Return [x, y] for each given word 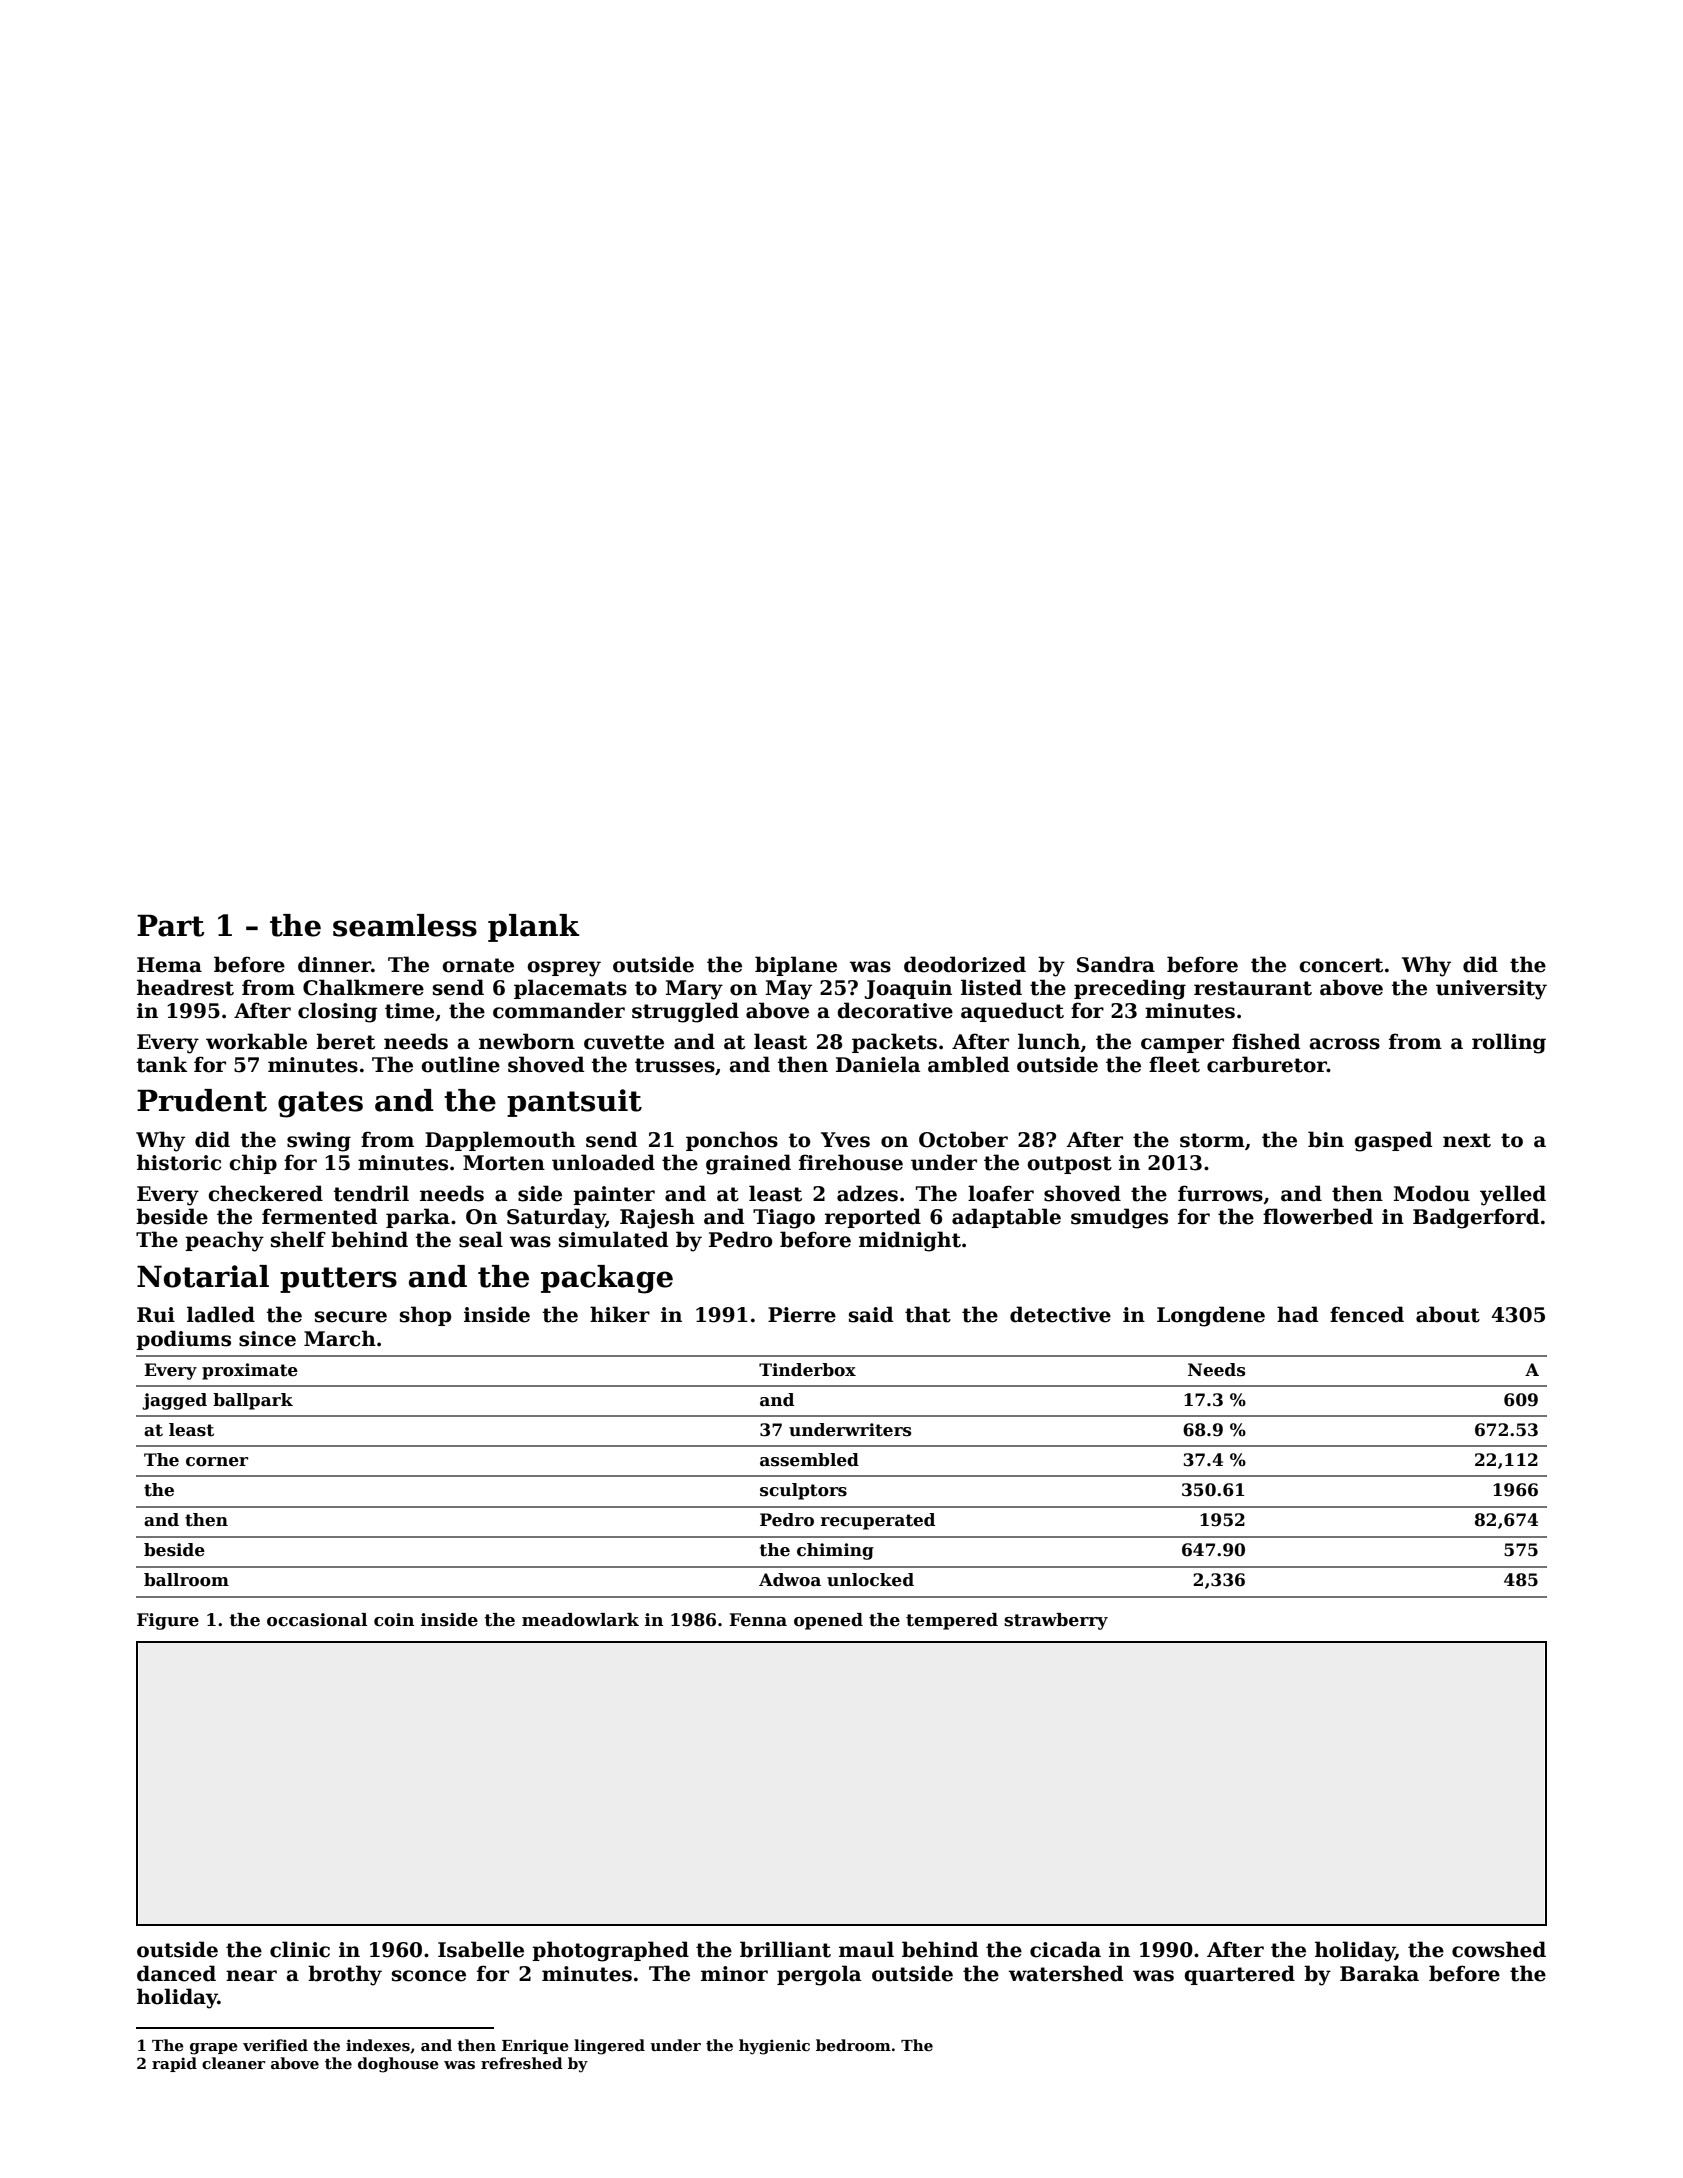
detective [1060, 1314]
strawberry [1056, 1621]
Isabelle [481, 1949]
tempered [952, 1621]
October [963, 1139]
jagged [174, 1401]
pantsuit [574, 1103]
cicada [1065, 1949]
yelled [1513, 1195]
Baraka [1379, 1973]
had [1297, 1314]
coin [394, 1620]
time [409, 1011]
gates [320, 1104]
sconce [429, 1976]
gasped [1393, 1141]
